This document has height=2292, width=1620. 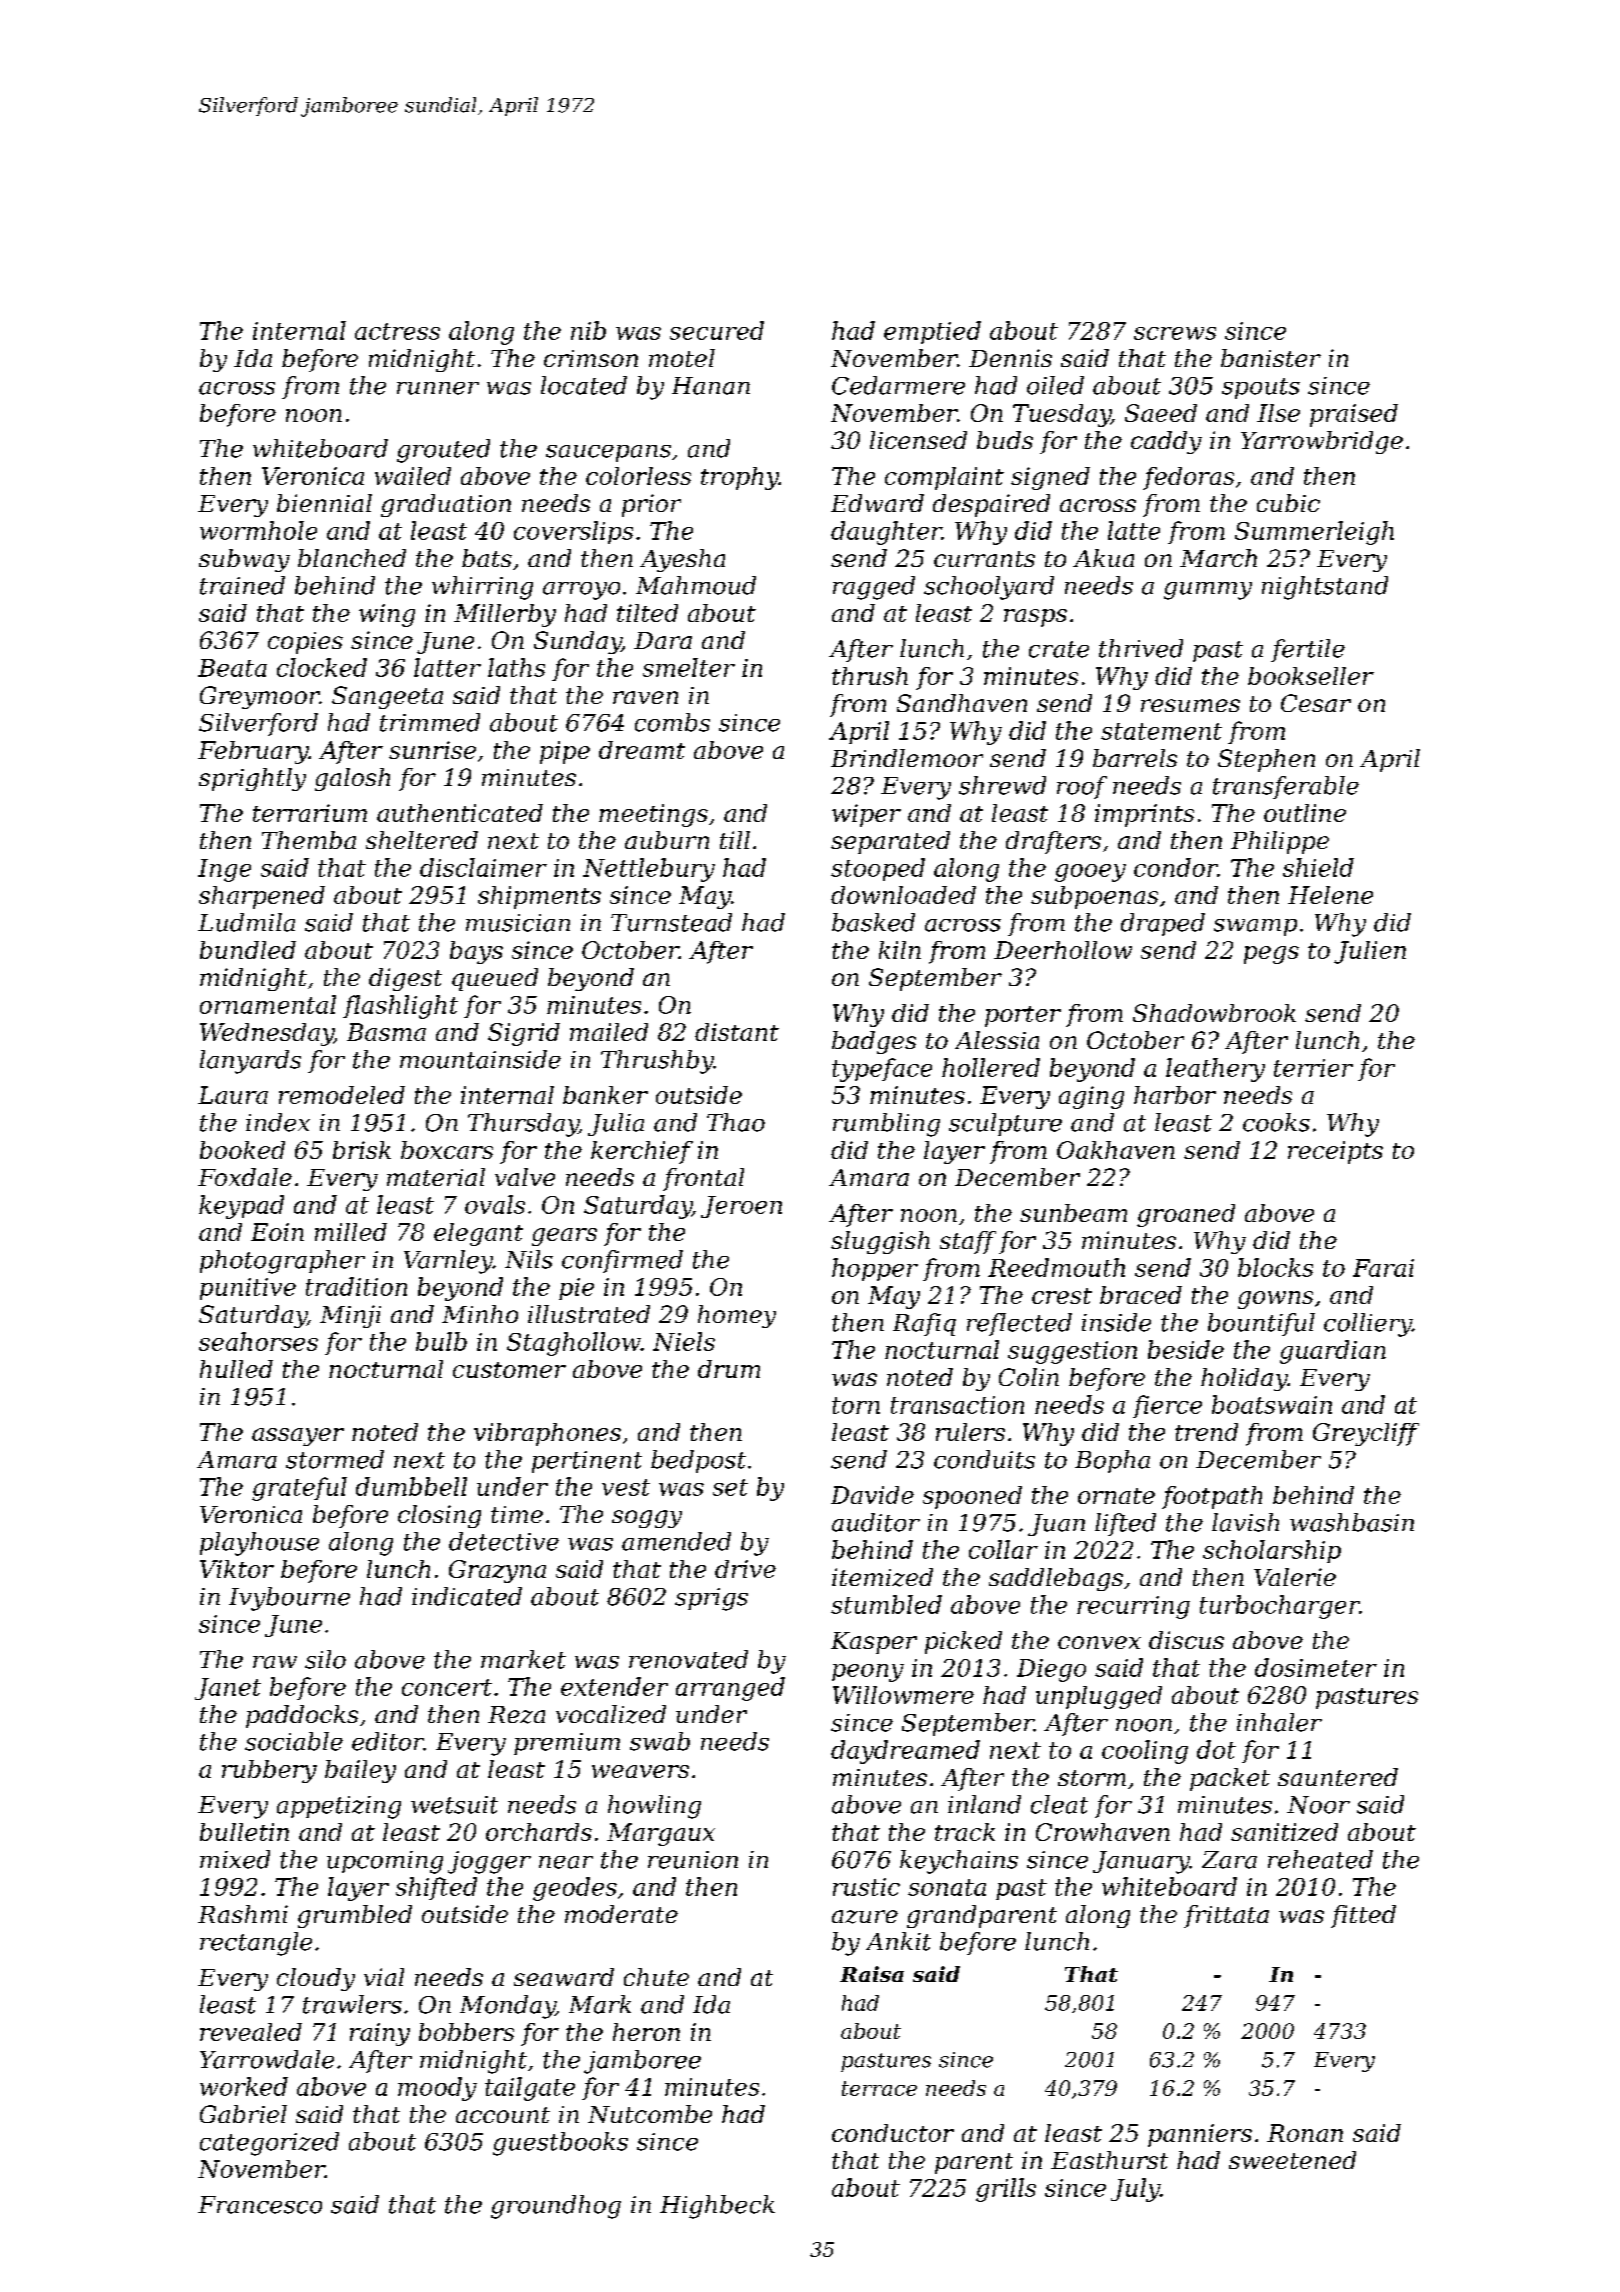 What do you see at coordinates (260, 2205) in the document?
I see `Francesco` at bounding box center [260, 2205].
